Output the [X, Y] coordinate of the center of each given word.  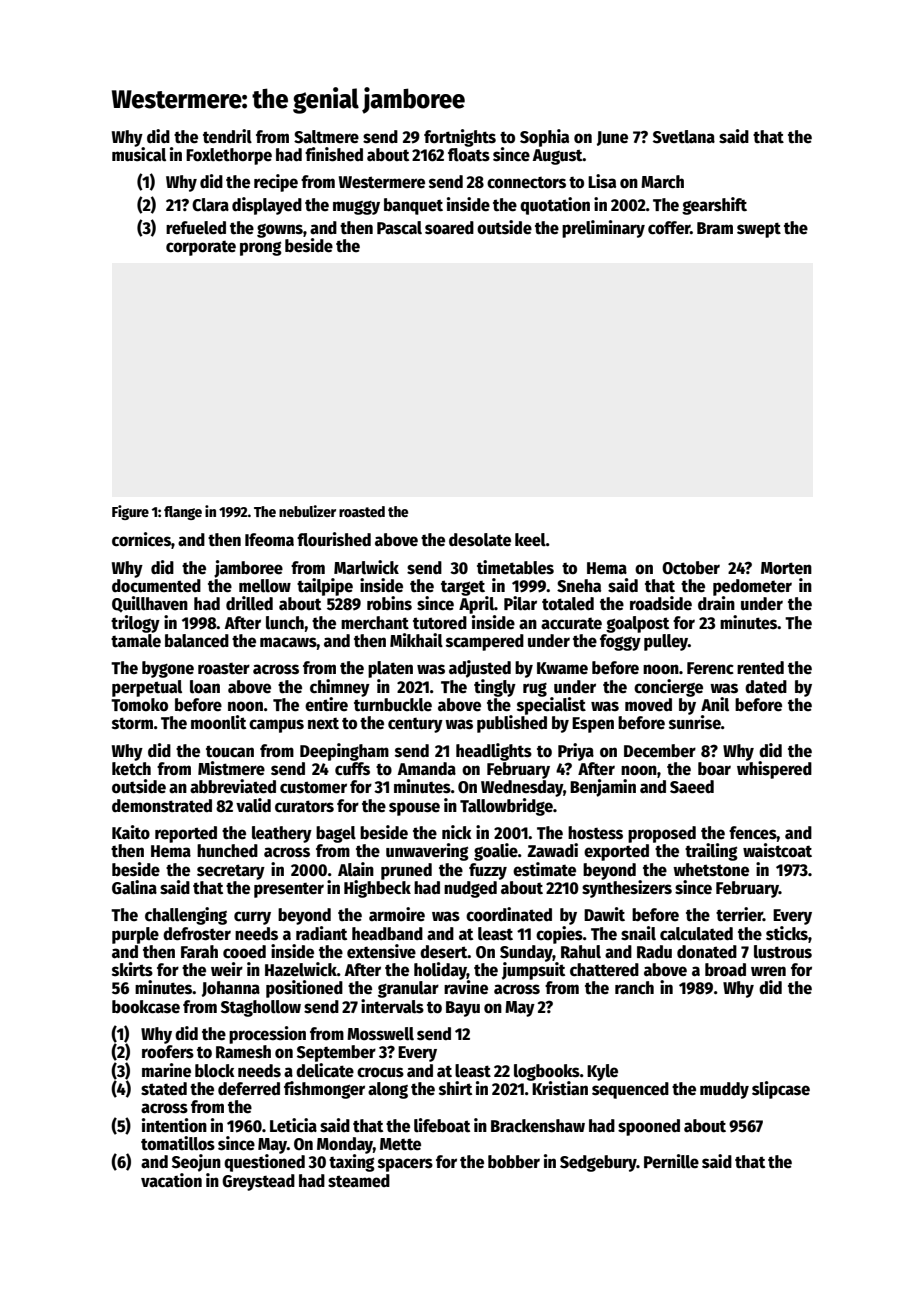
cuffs [352, 769]
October [691, 568]
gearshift [714, 206]
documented [156, 586]
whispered [774, 770]
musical [139, 154]
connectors [526, 182]
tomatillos [178, 1143]
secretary [231, 872]
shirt [455, 1088]
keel [530, 540]
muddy [724, 1090]
